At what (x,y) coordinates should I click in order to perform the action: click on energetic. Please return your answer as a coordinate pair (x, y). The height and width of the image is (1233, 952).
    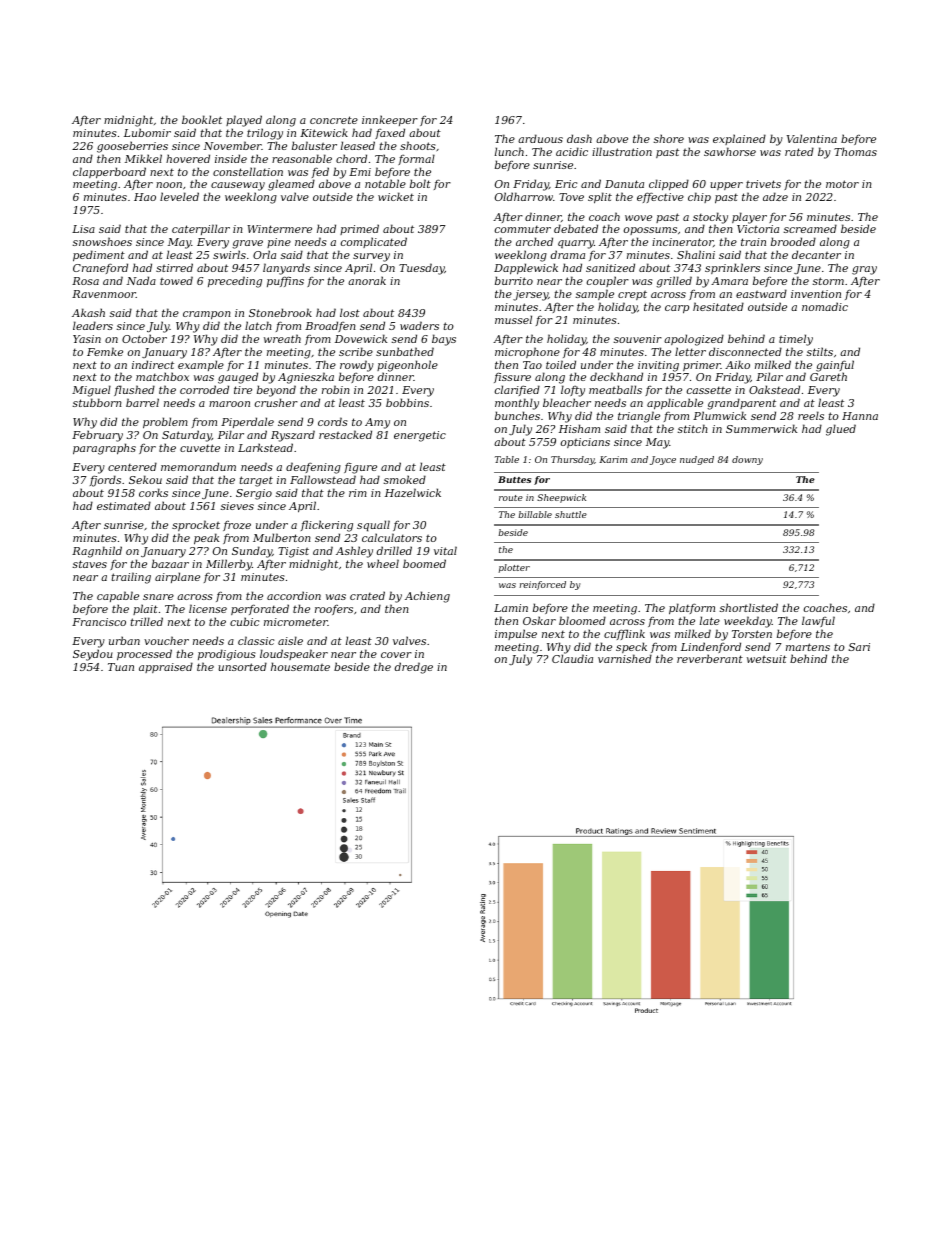
    Looking at the image, I should click on (420, 436).
